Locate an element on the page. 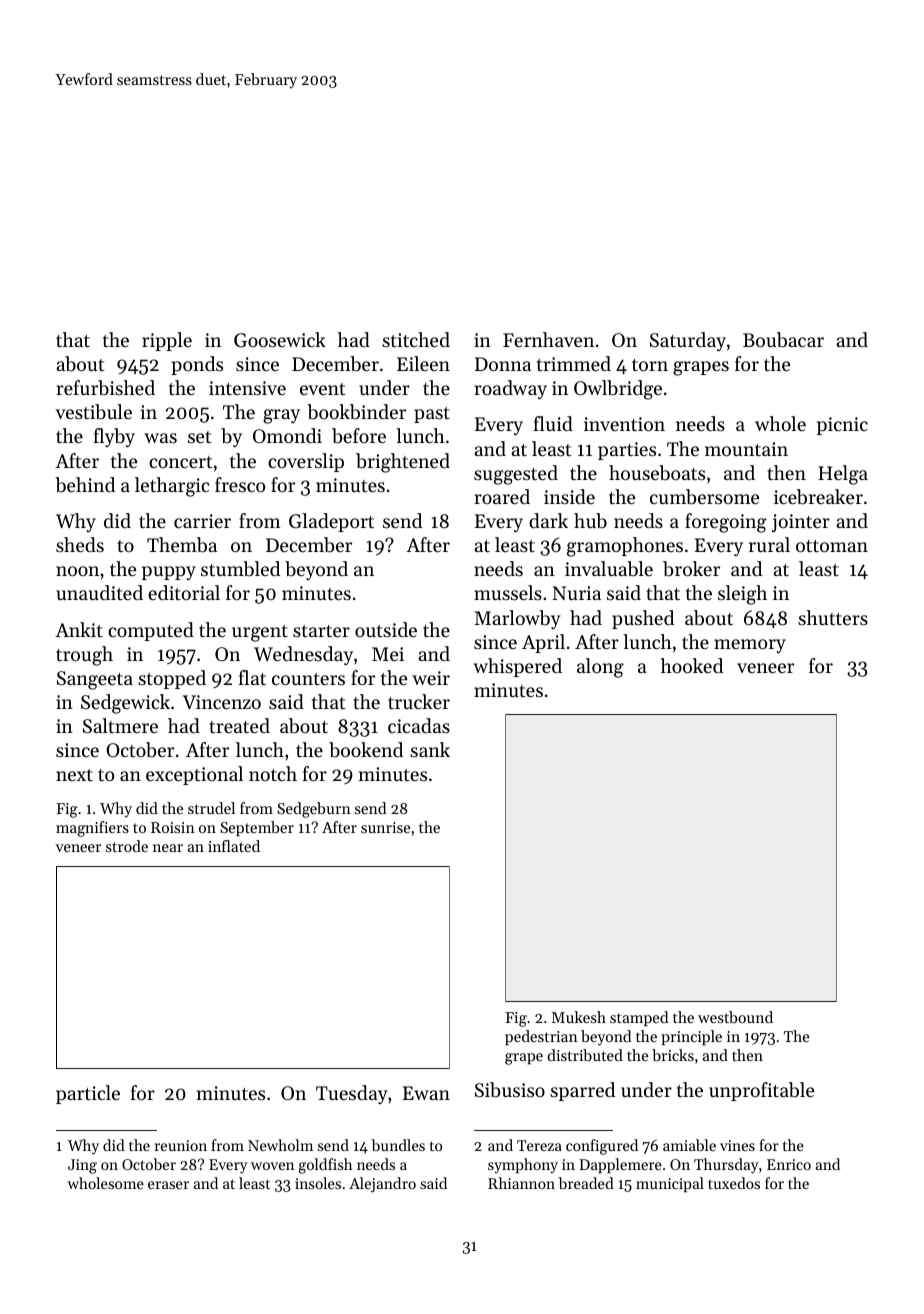 The height and width of the image is (1314, 924). coverslip is located at coordinates (306, 462).
